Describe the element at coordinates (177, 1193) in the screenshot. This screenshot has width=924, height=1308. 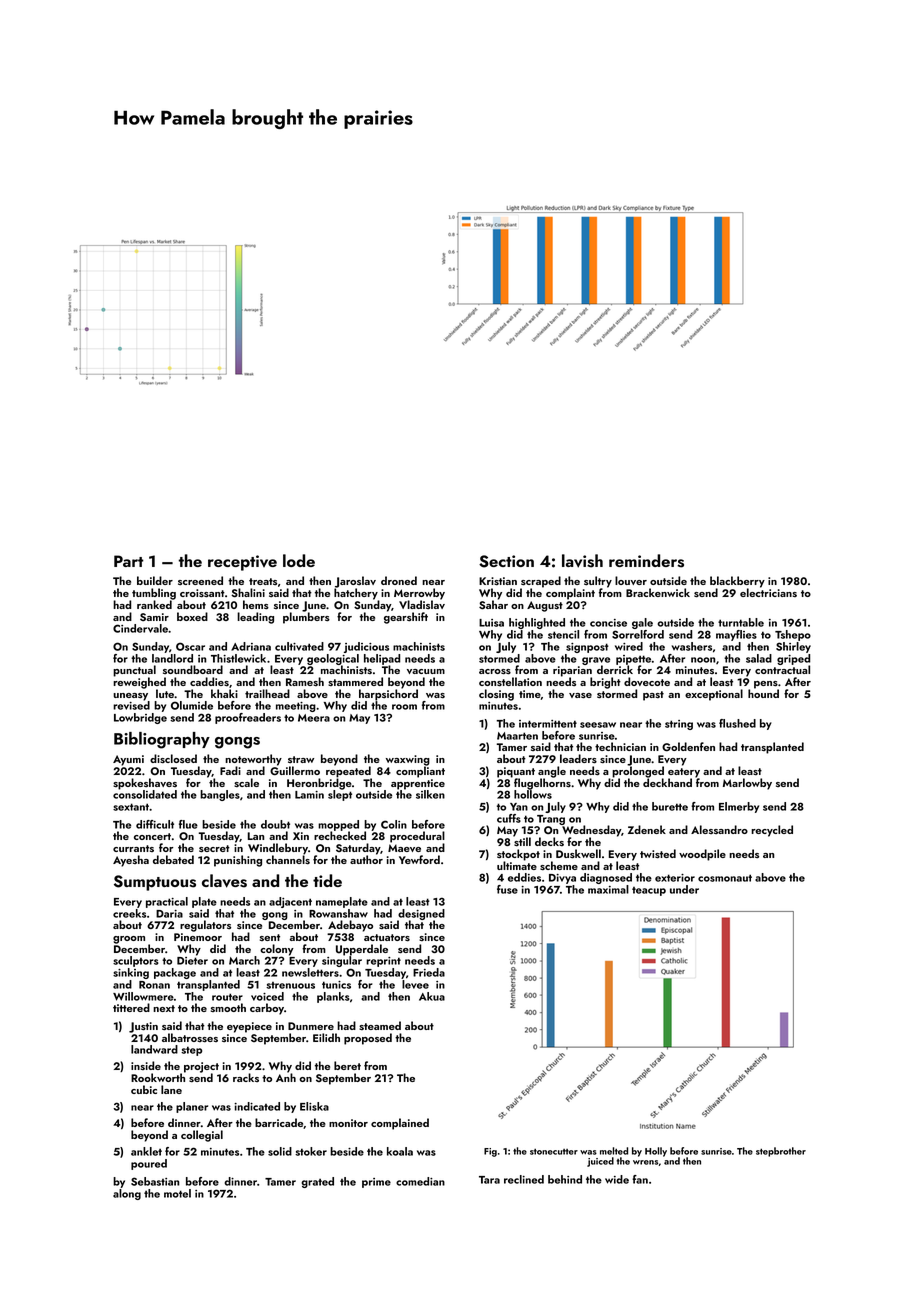
I see `motel` at that location.
